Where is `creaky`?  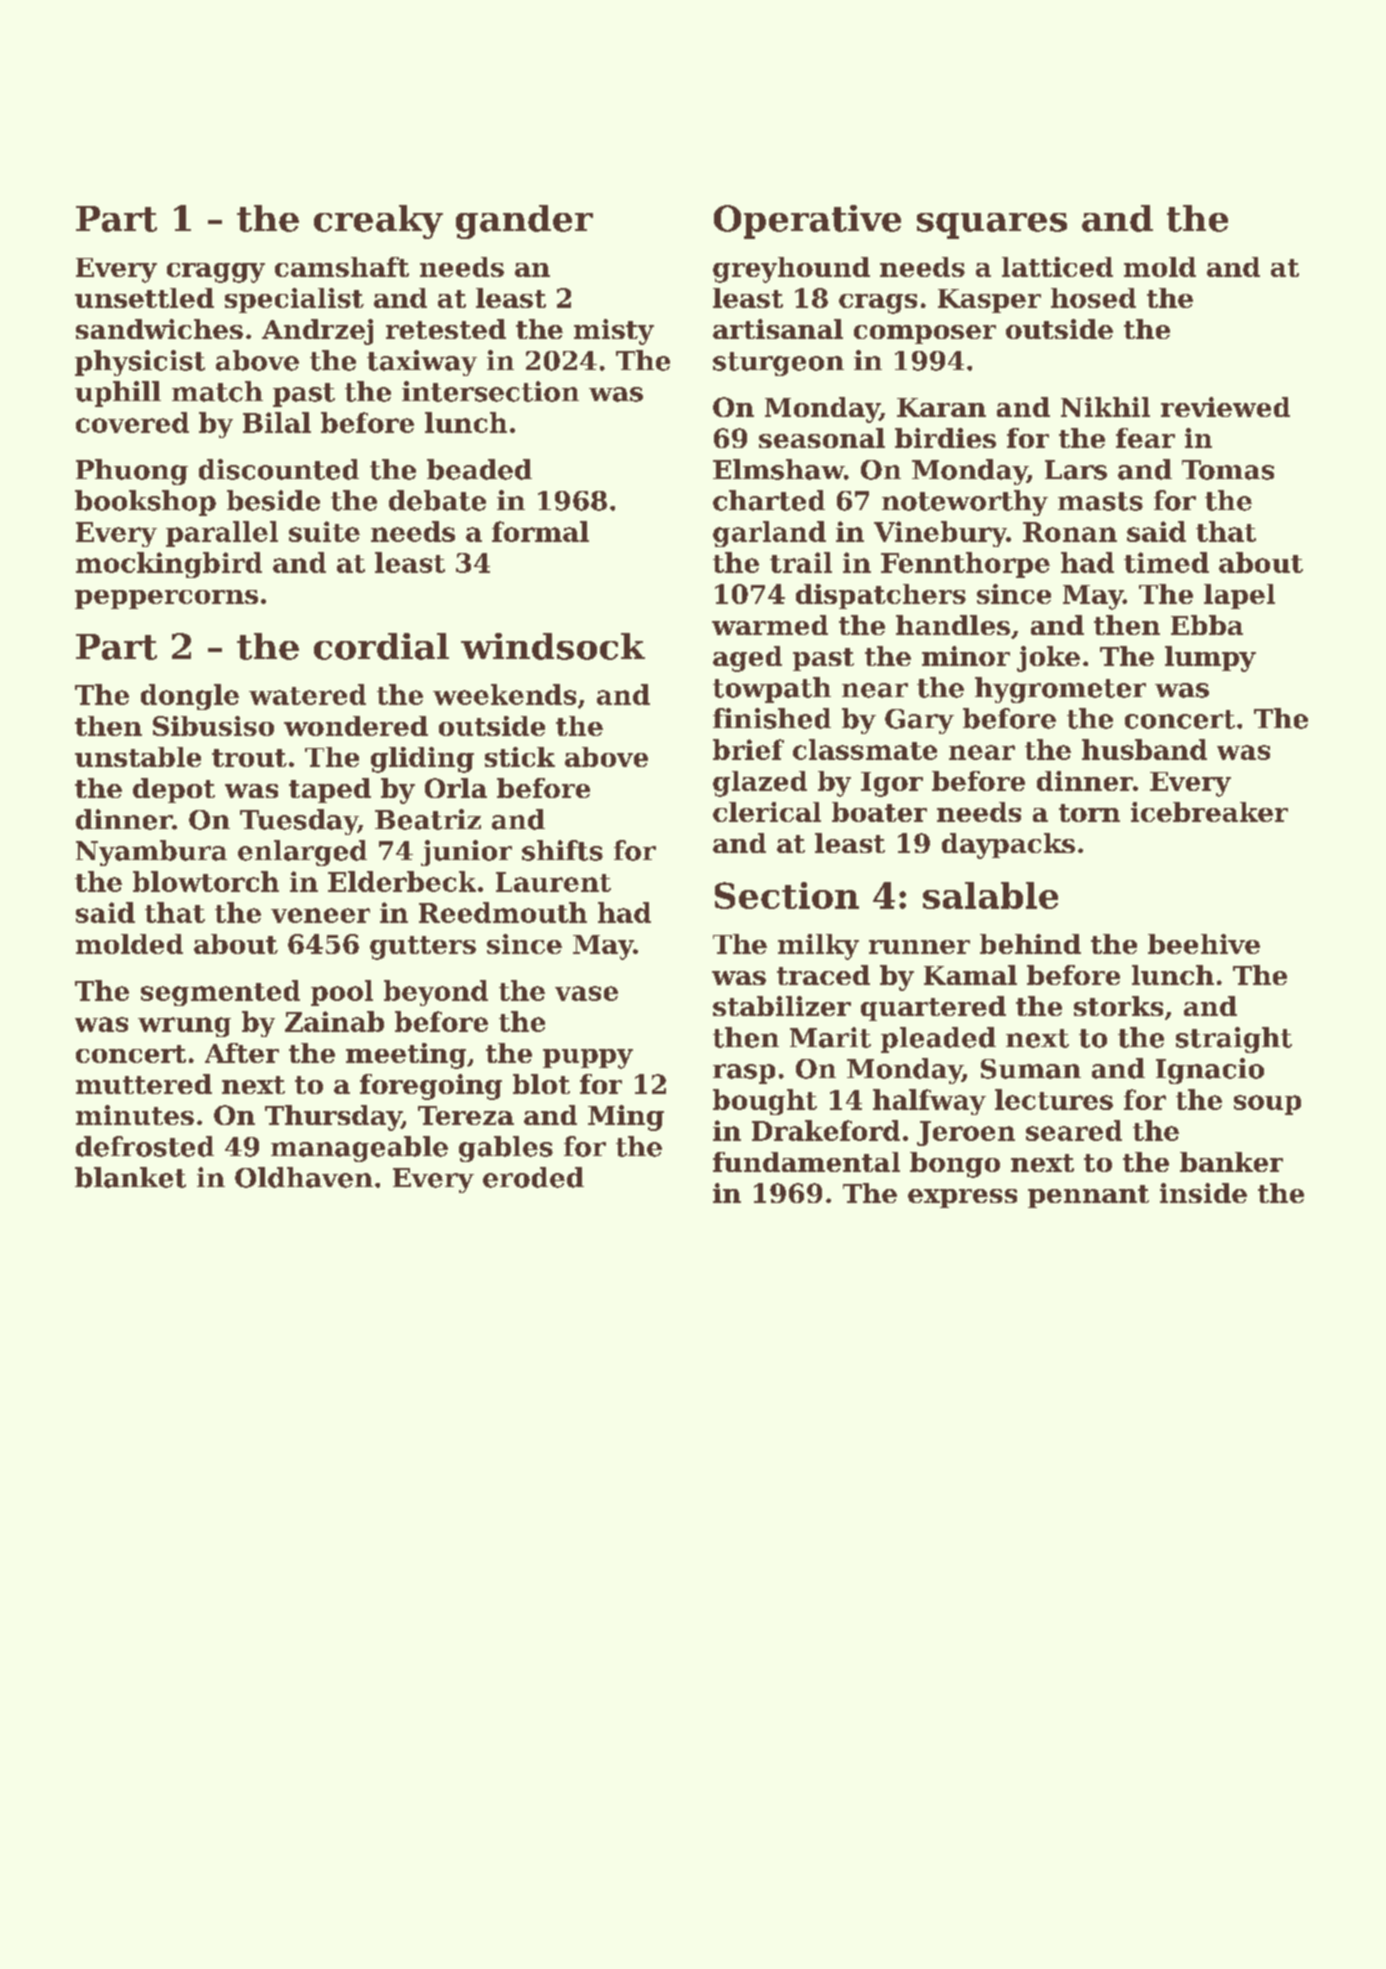
creaky is located at coordinates (378, 222).
